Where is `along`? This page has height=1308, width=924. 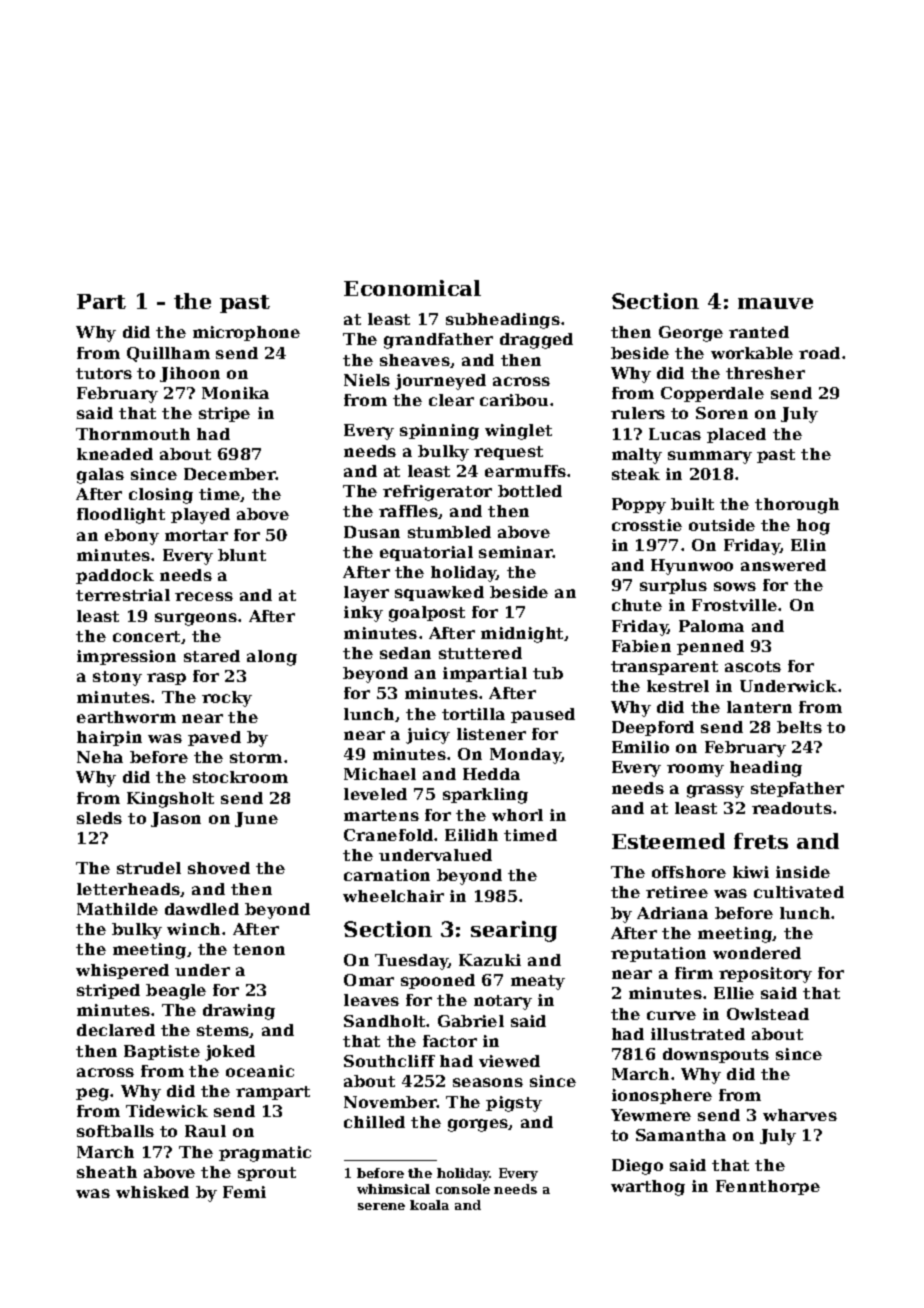
along is located at coordinates (272, 658).
